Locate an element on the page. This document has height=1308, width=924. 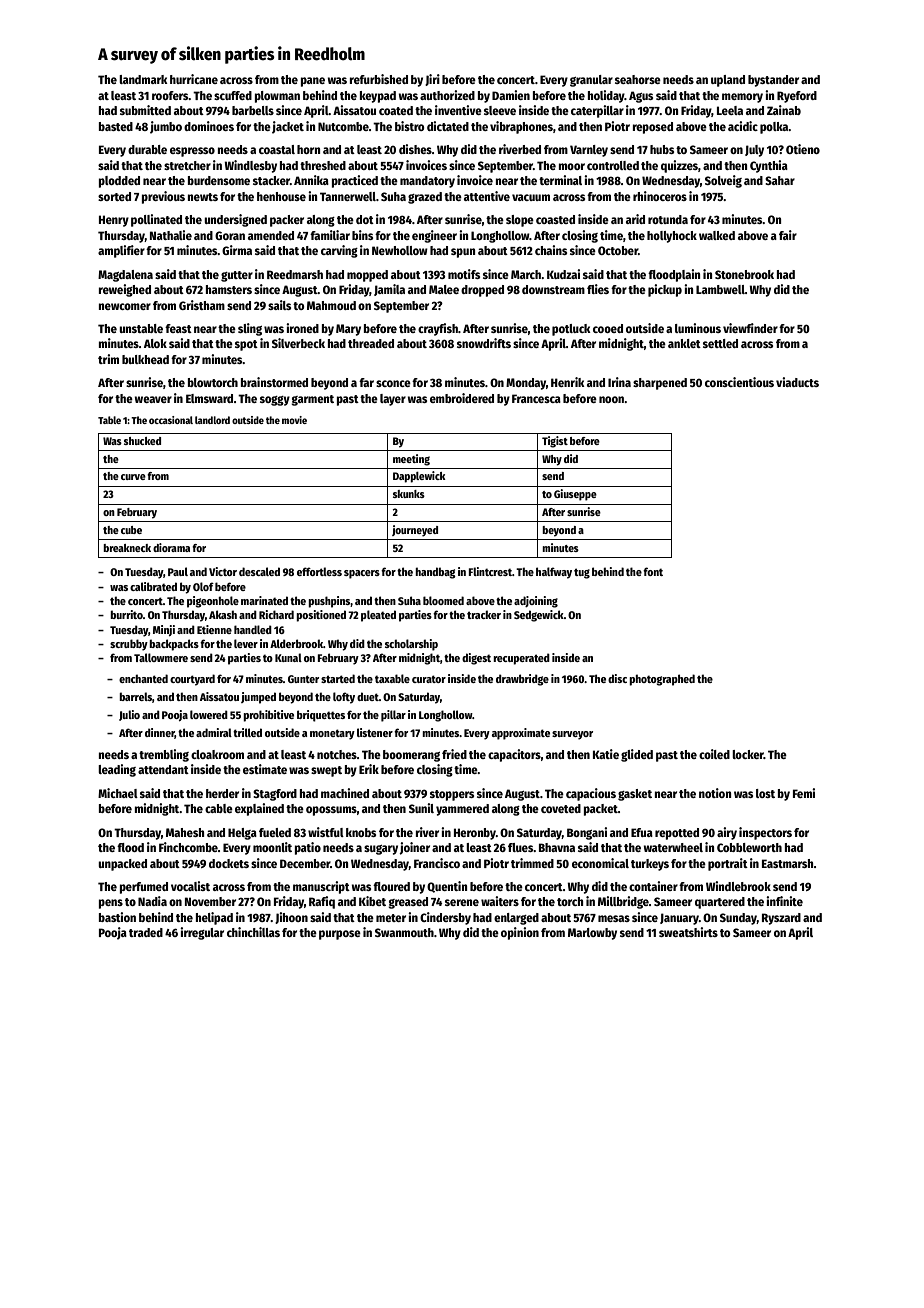
Henry is located at coordinates (114, 221).
